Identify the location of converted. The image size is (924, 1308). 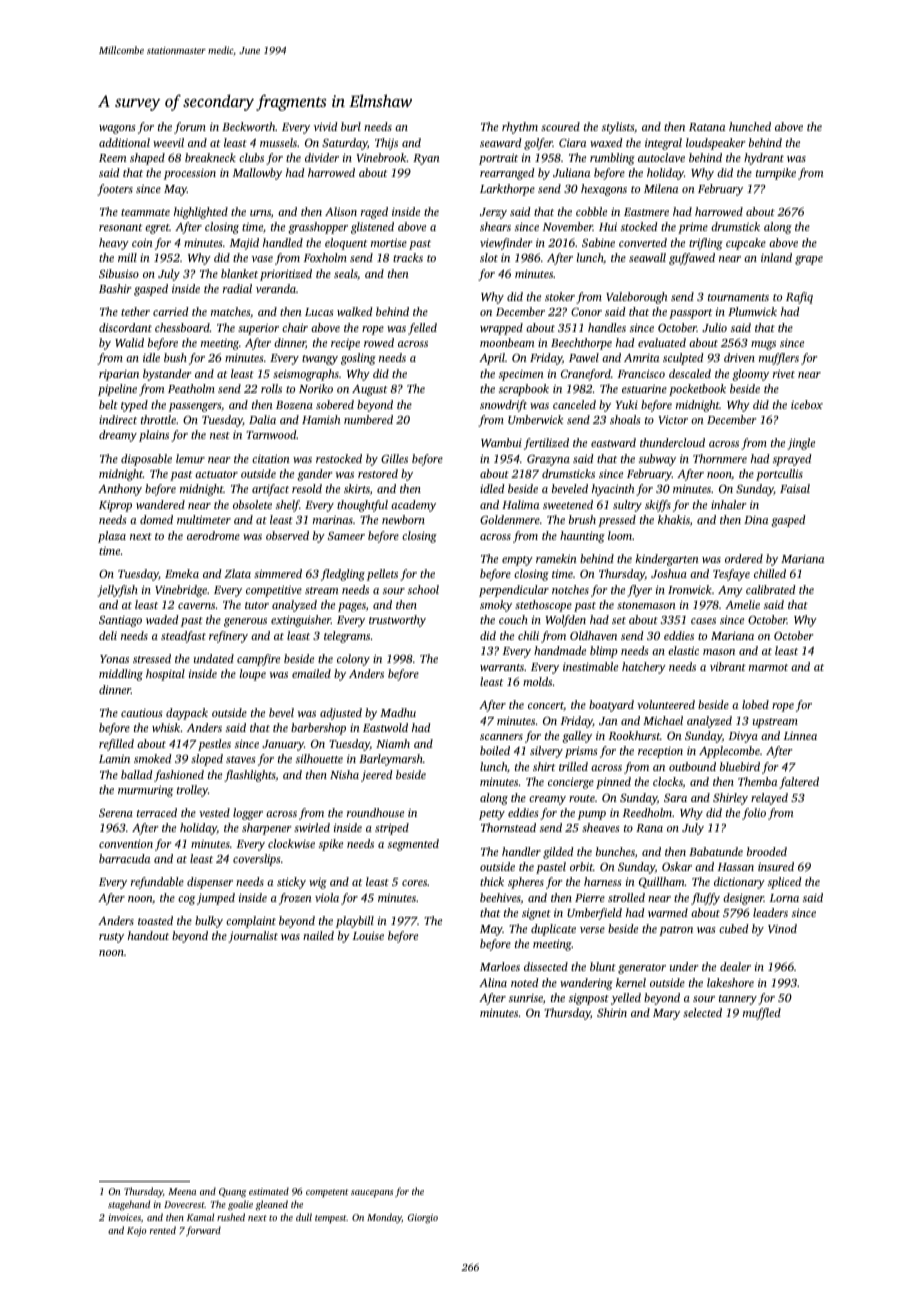
(643, 242).
